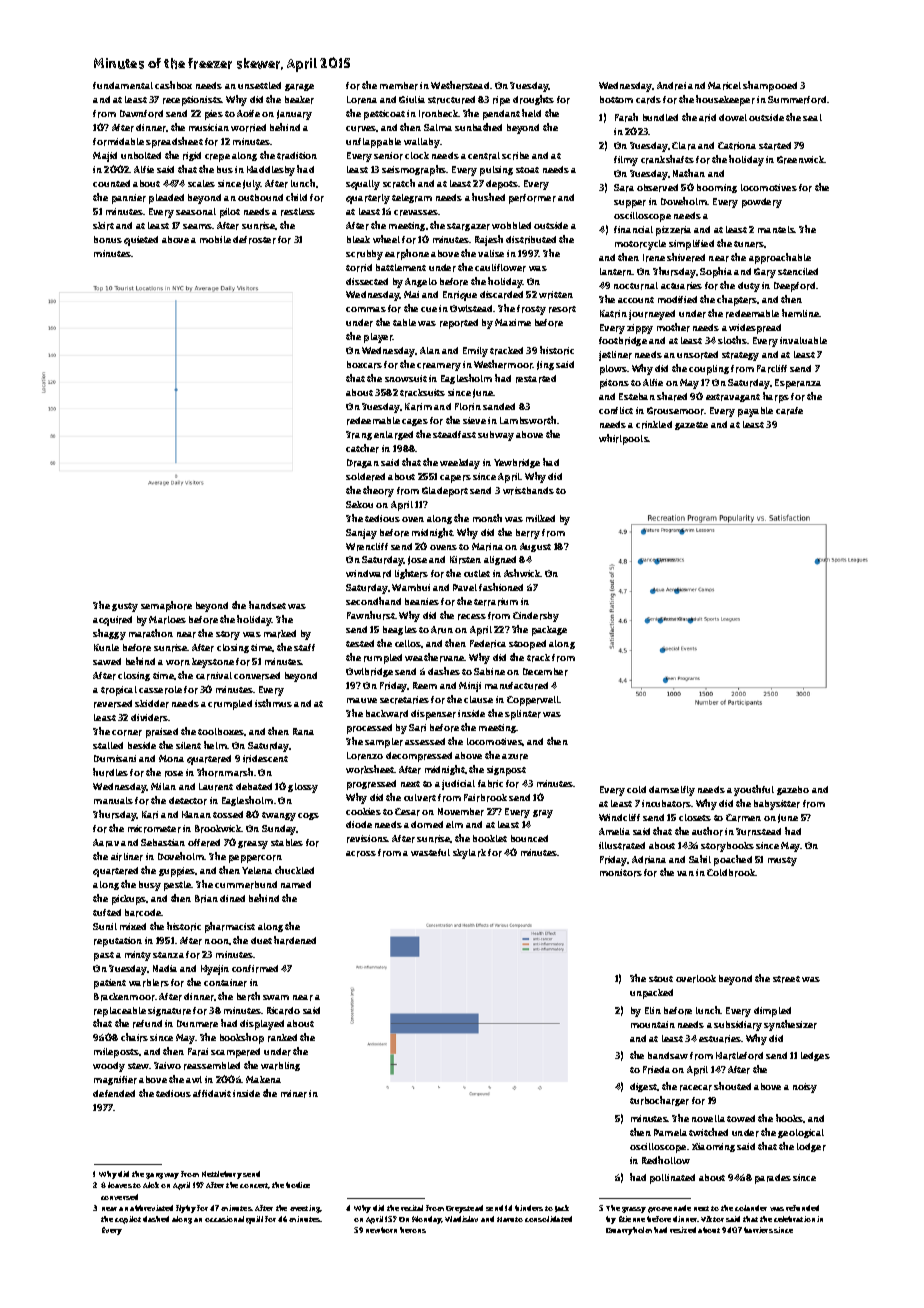 The width and height of the screenshot is (924, 1308). What do you see at coordinates (770, 86) in the screenshot?
I see `shampooed` at bounding box center [770, 86].
